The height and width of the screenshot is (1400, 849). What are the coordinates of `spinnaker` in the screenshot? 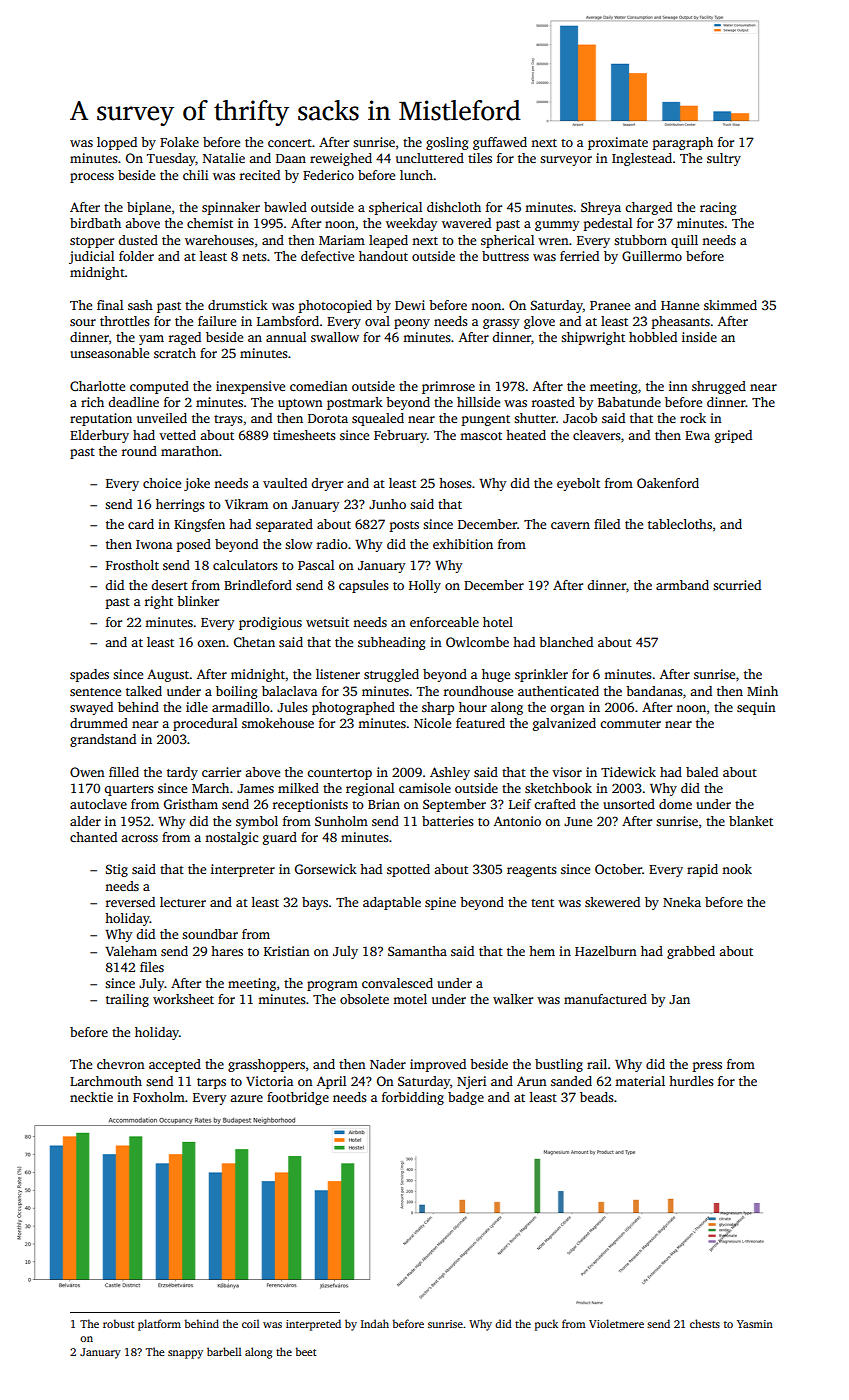 It's located at (231, 208).
